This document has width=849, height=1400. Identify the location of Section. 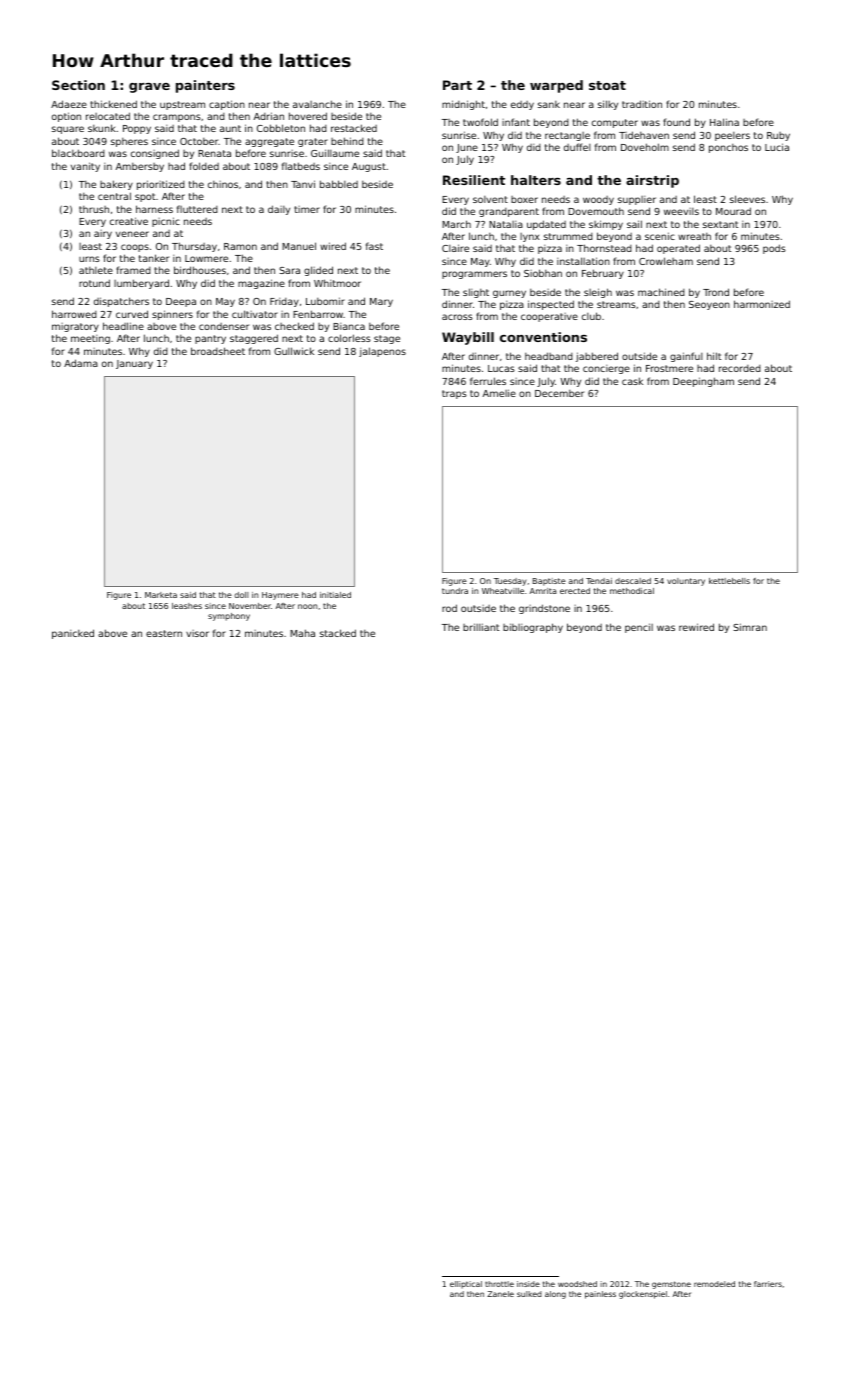
(78, 85).
